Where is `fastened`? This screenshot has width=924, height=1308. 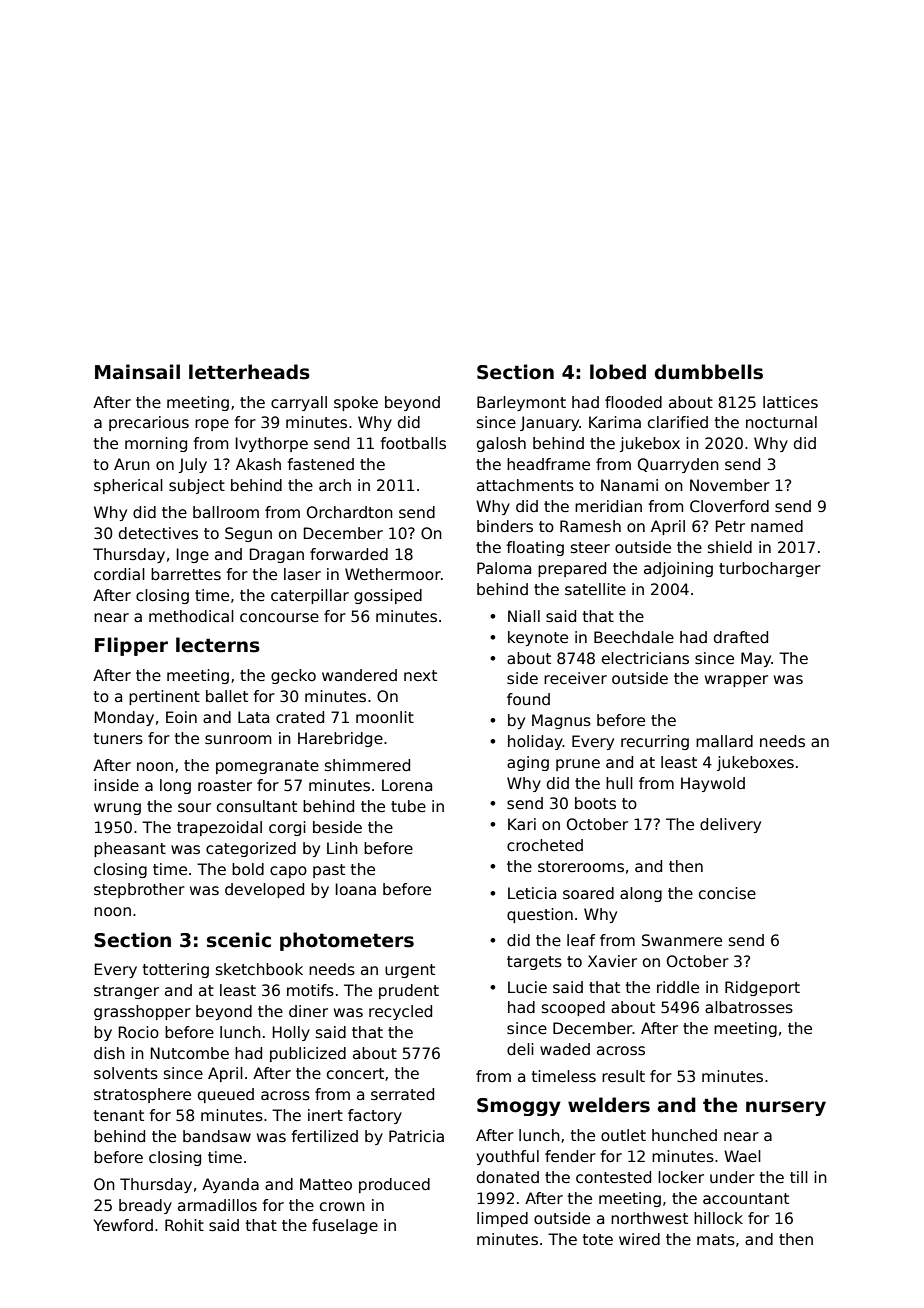
fastened is located at coordinates (320, 464).
